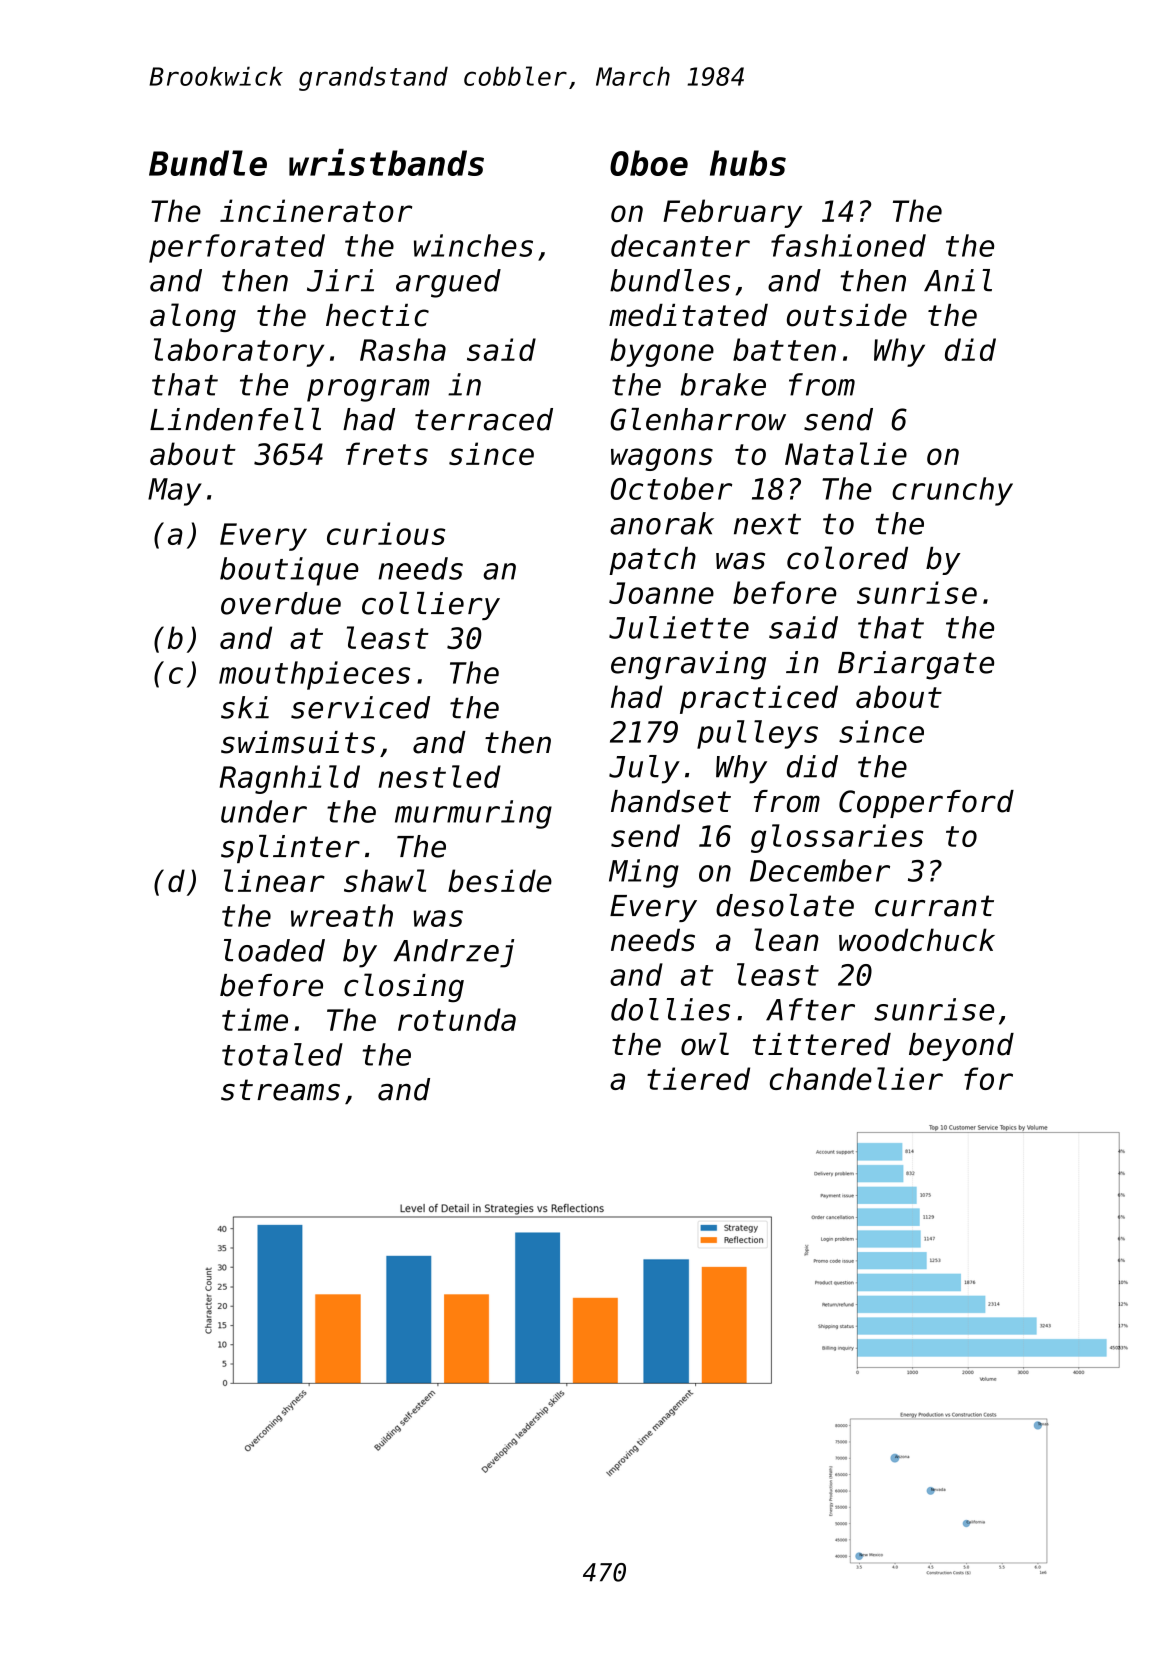 The image size is (1165, 1654). I want to click on Copperford, so click(926, 804).
